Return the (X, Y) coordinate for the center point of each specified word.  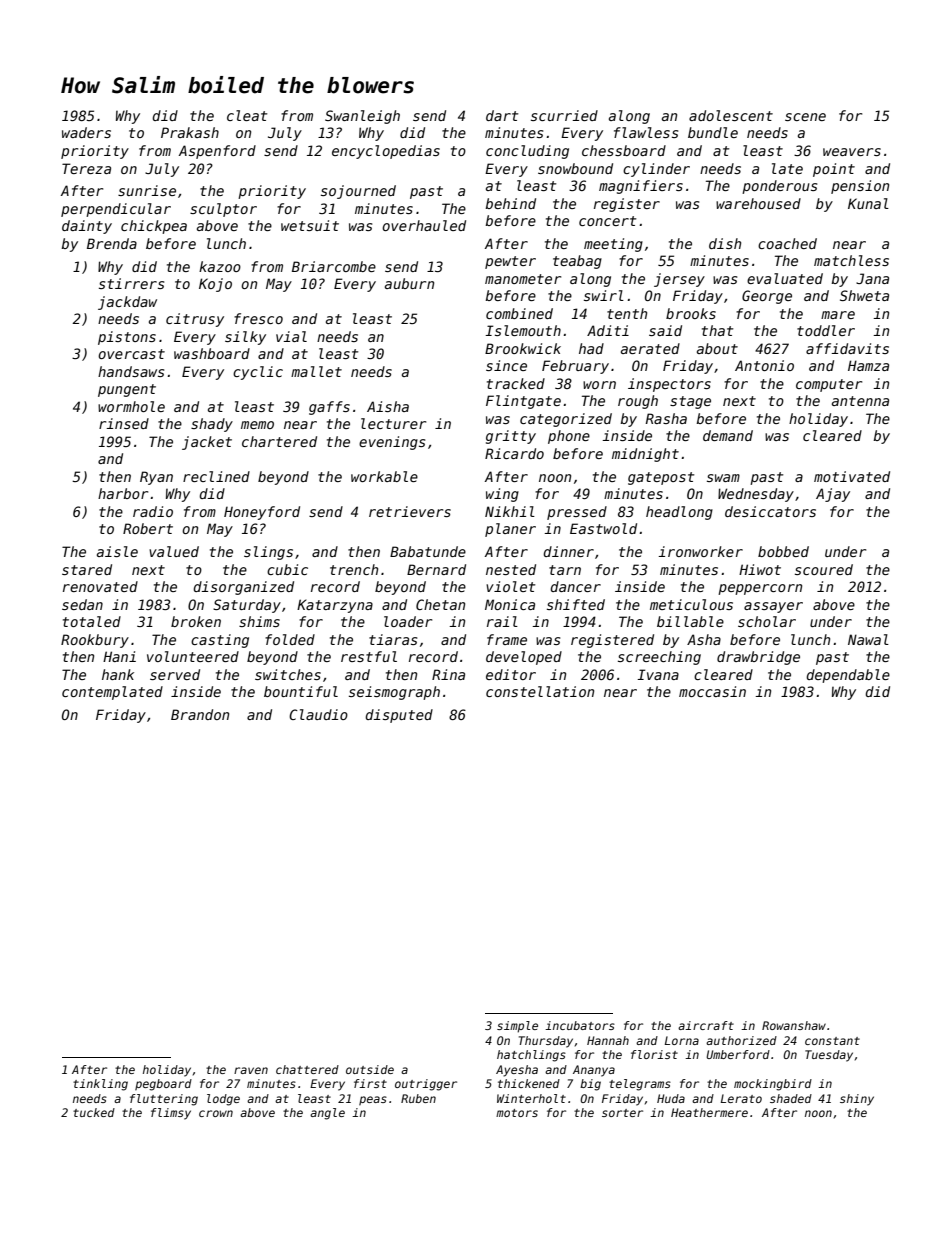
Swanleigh (362, 117)
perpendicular (116, 210)
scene (805, 117)
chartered (279, 441)
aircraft (706, 1025)
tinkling (100, 1085)
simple (517, 1027)
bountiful (301, 691)
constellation (540, 691)
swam (723, 478)
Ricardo (514, 453)
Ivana (658, 674)
